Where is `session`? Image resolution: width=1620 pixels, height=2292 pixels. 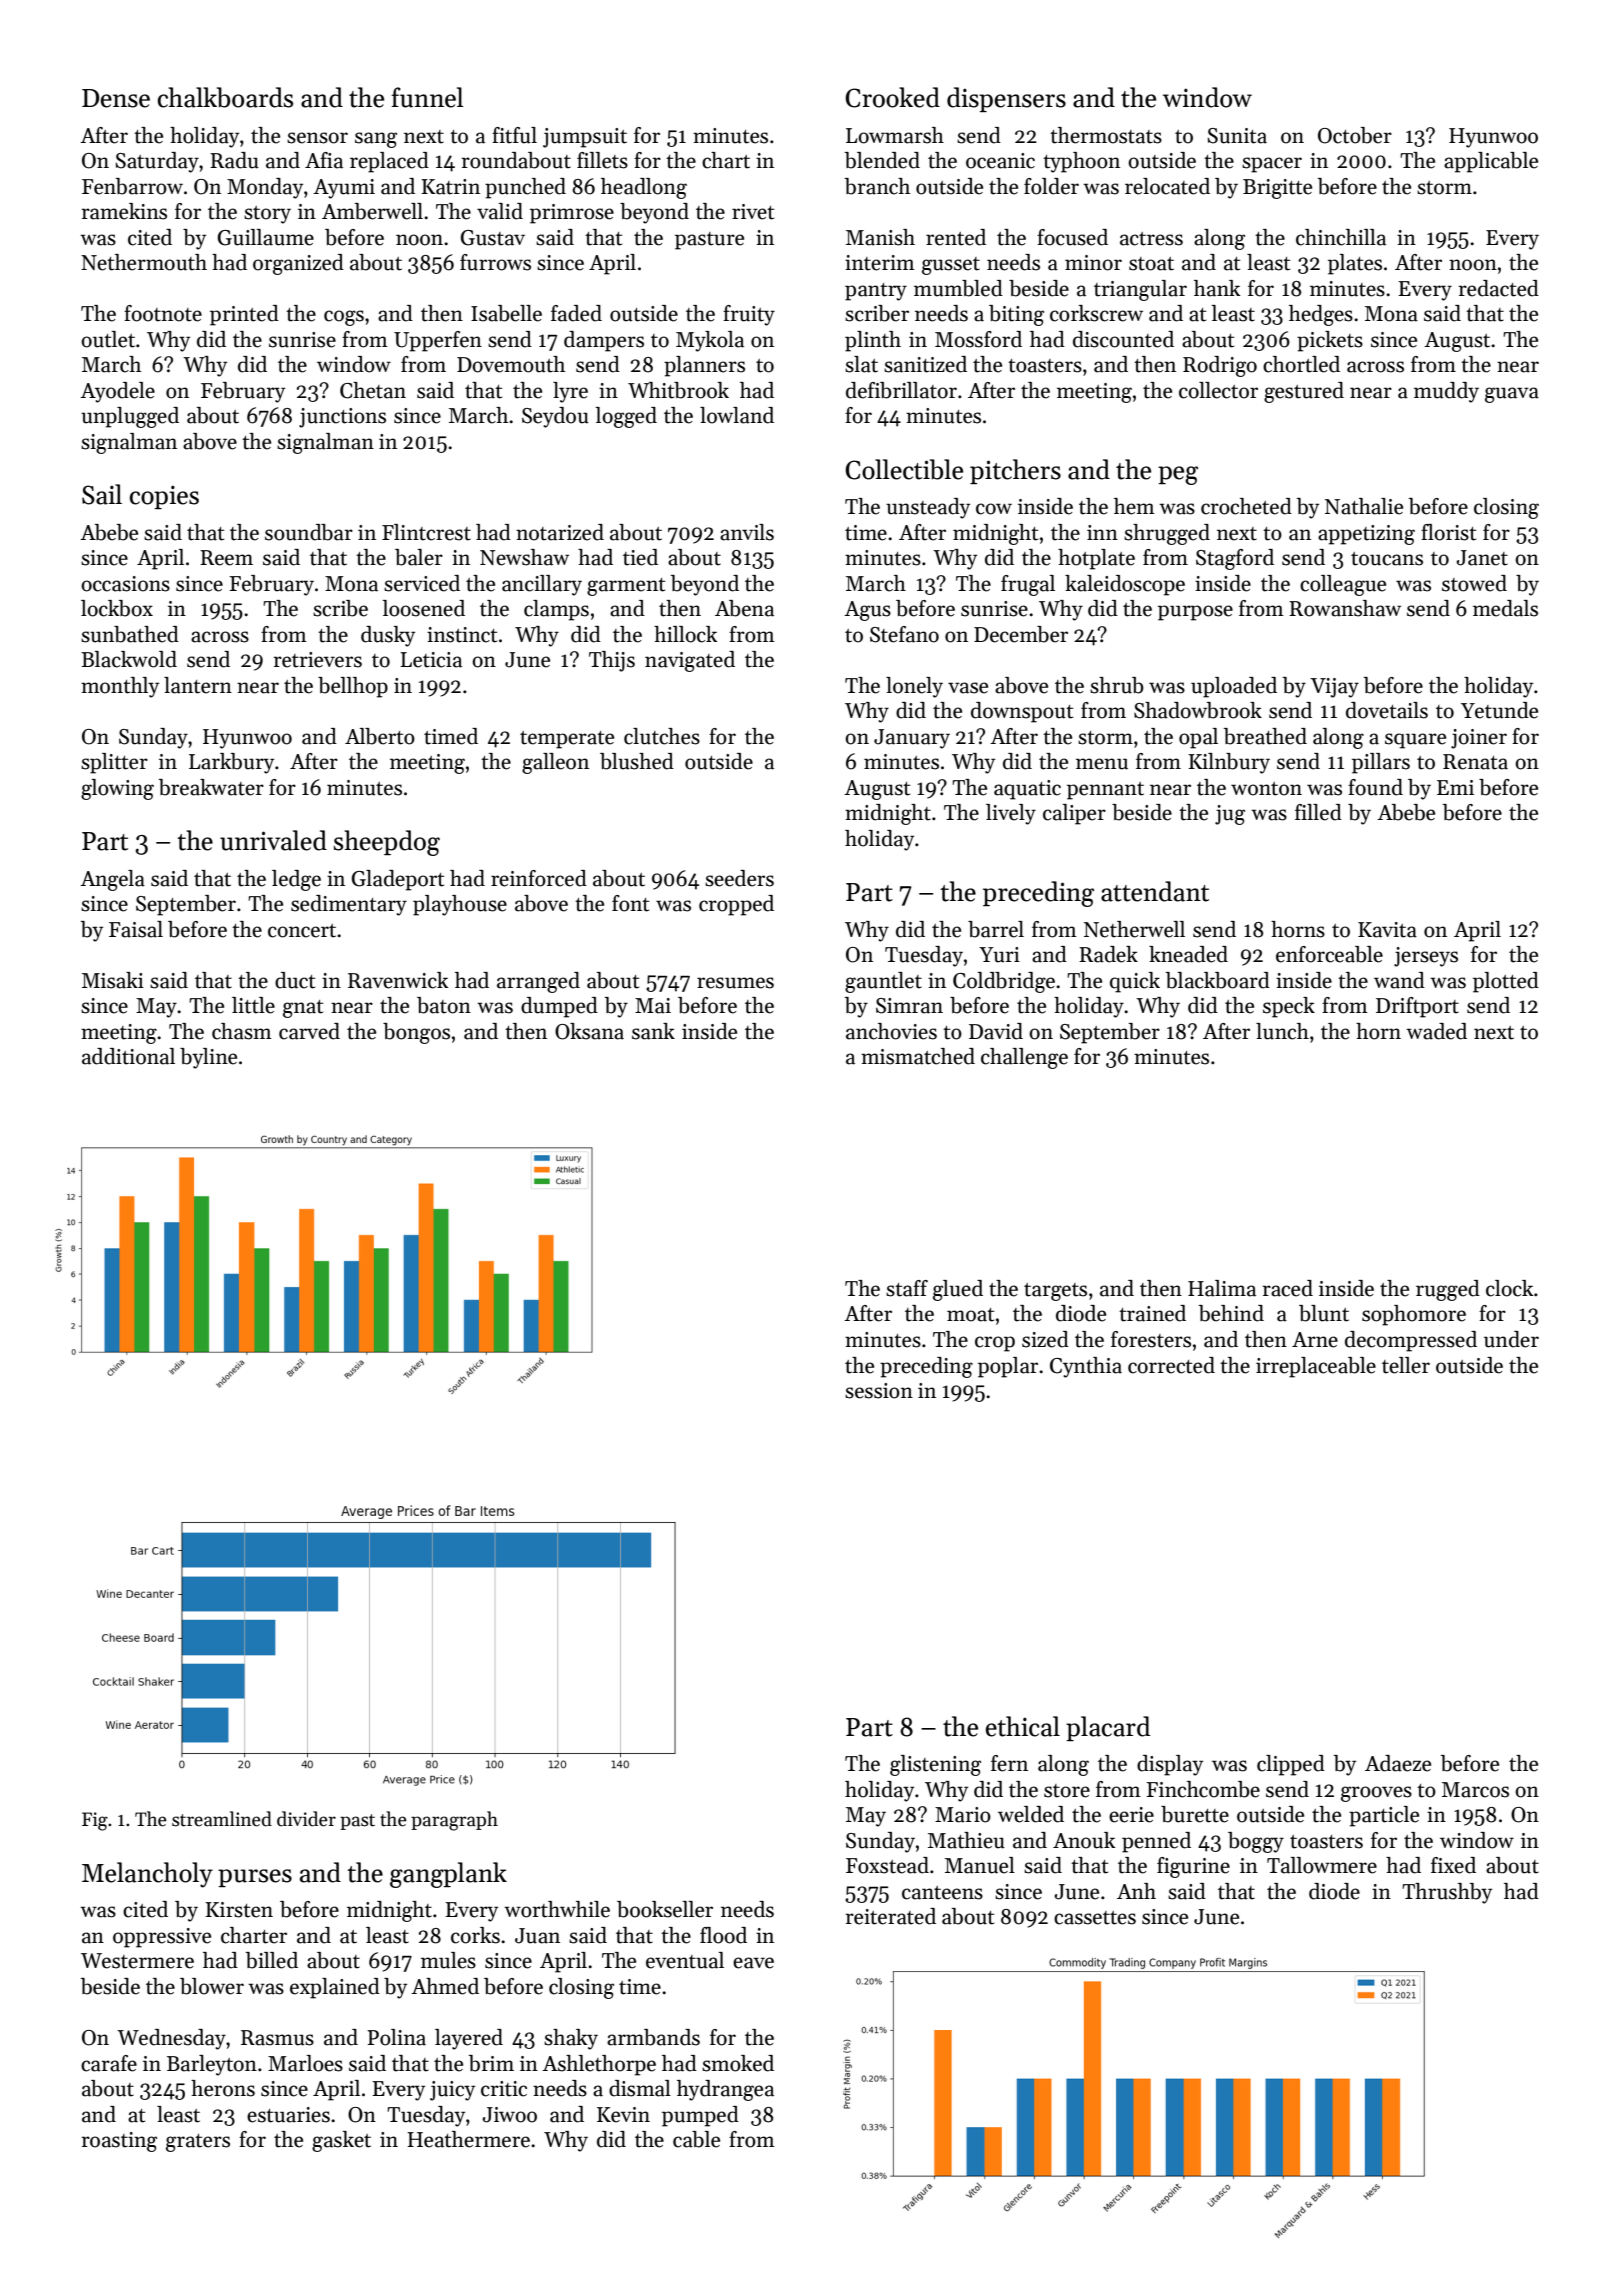 session is located at coordinates (879, 1391).
